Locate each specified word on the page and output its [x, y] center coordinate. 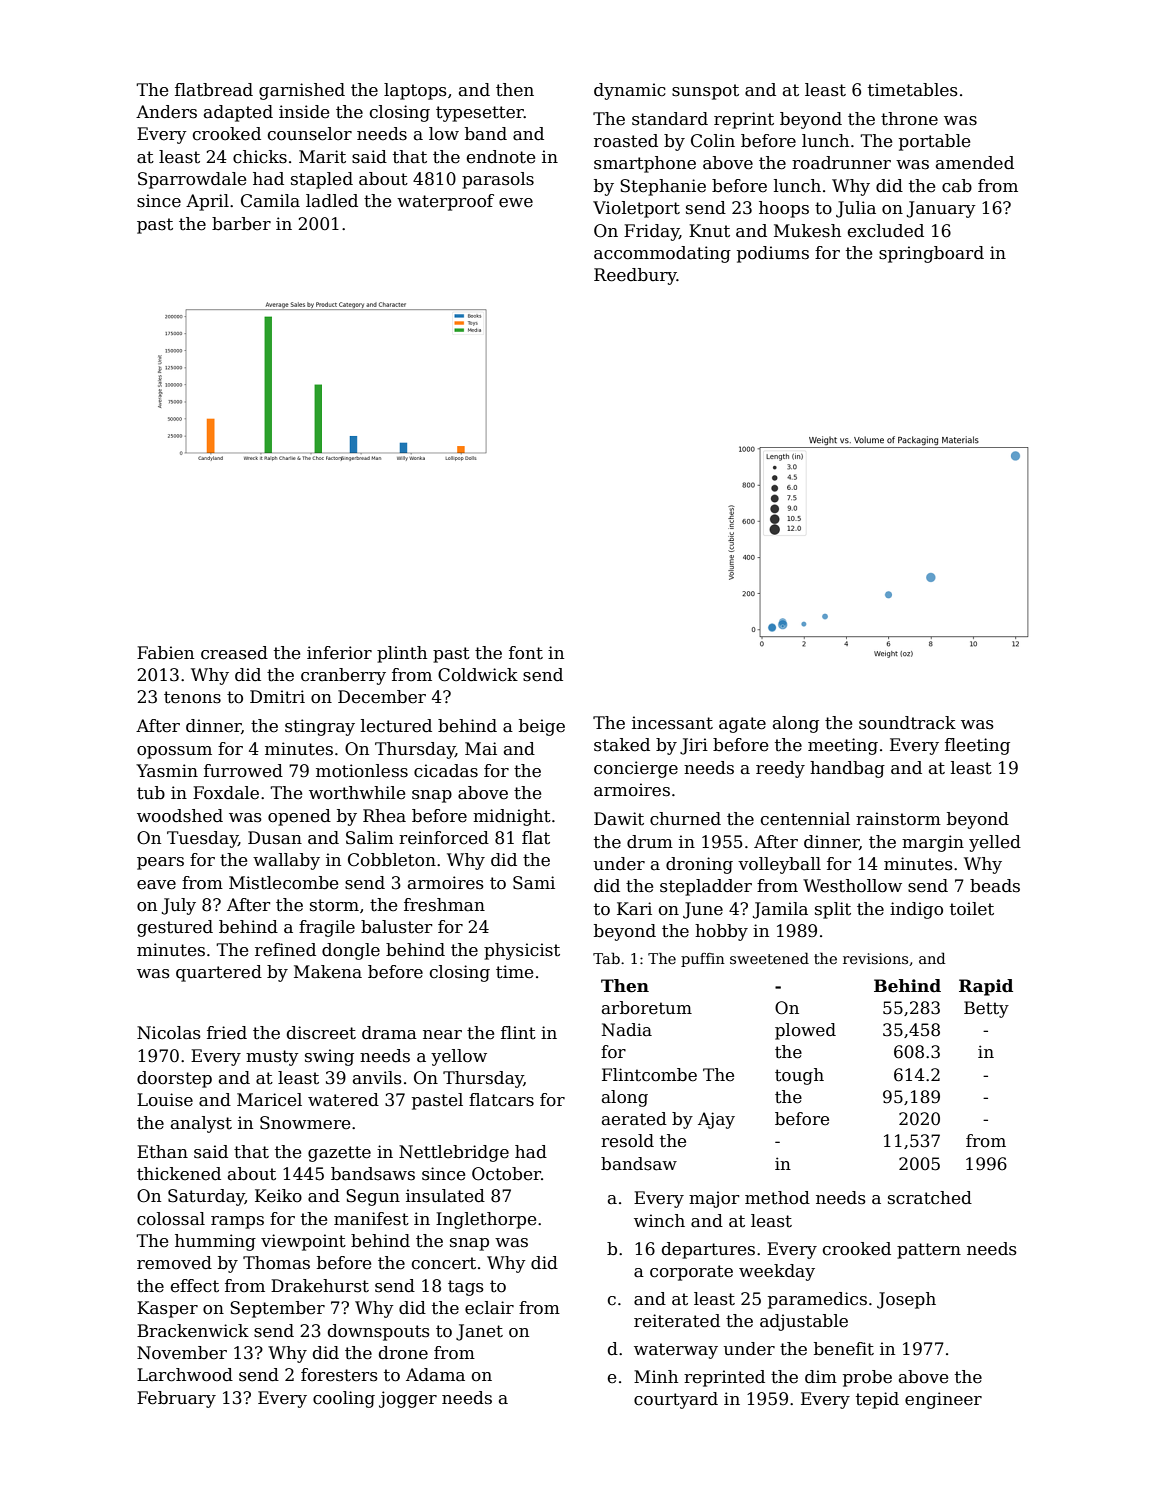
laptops [415, 91]
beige [542, 727]
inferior [339, 653]
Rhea [384, 816]
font [526, 653]
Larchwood [185, 1375]
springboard [931, 254]
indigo [916, 910]
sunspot [705, 92]
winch [659, 1221]
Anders [166, 112]
